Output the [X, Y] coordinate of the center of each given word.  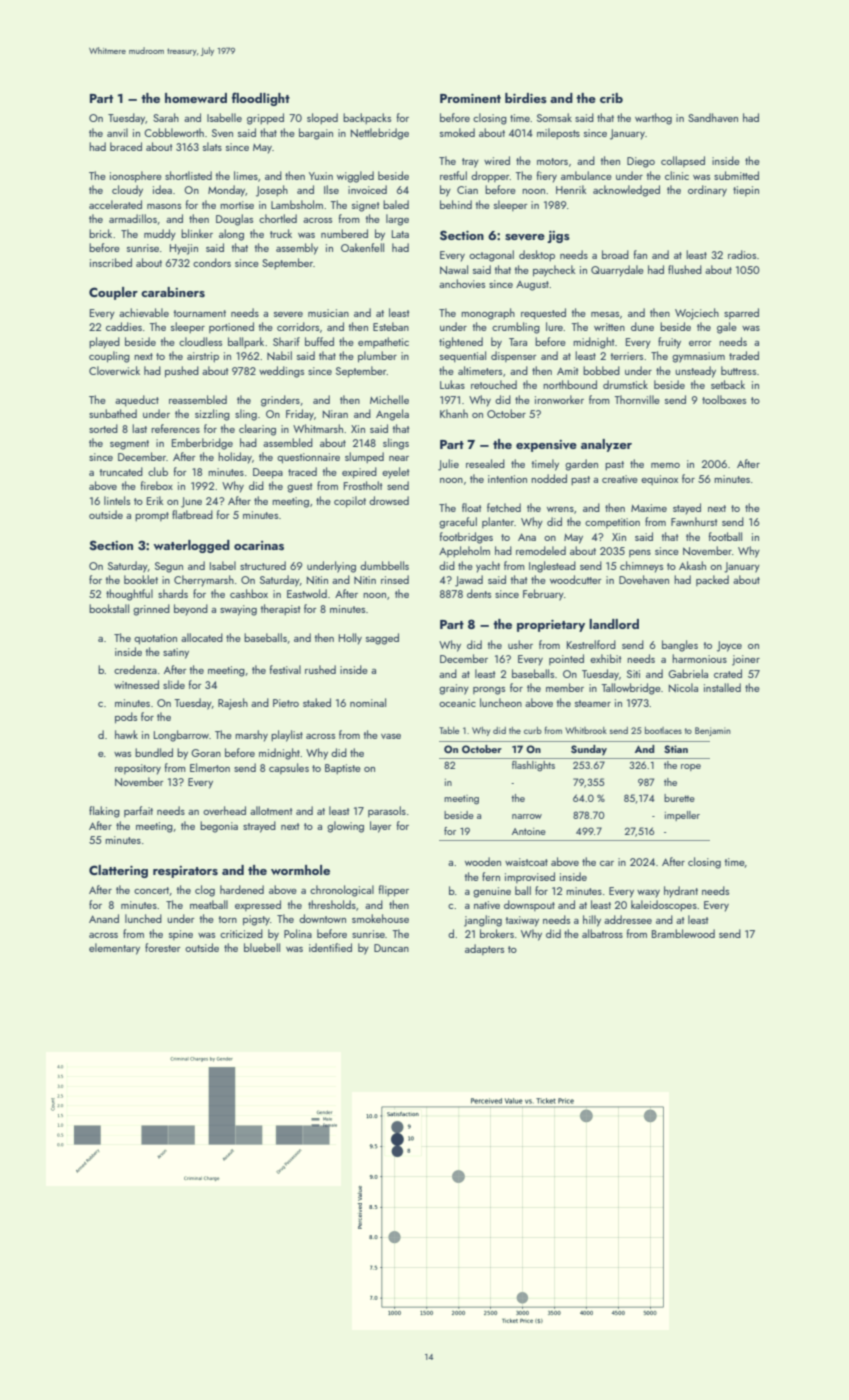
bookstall [109, 608]
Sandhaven [713, 117]
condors [212, 262]
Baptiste [343, 769]
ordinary [707, 191]
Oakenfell [362, 247]
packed [712, 580]
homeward [196, 98]
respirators [185, 872]
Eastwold [307, 593]
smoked [457, 132]
